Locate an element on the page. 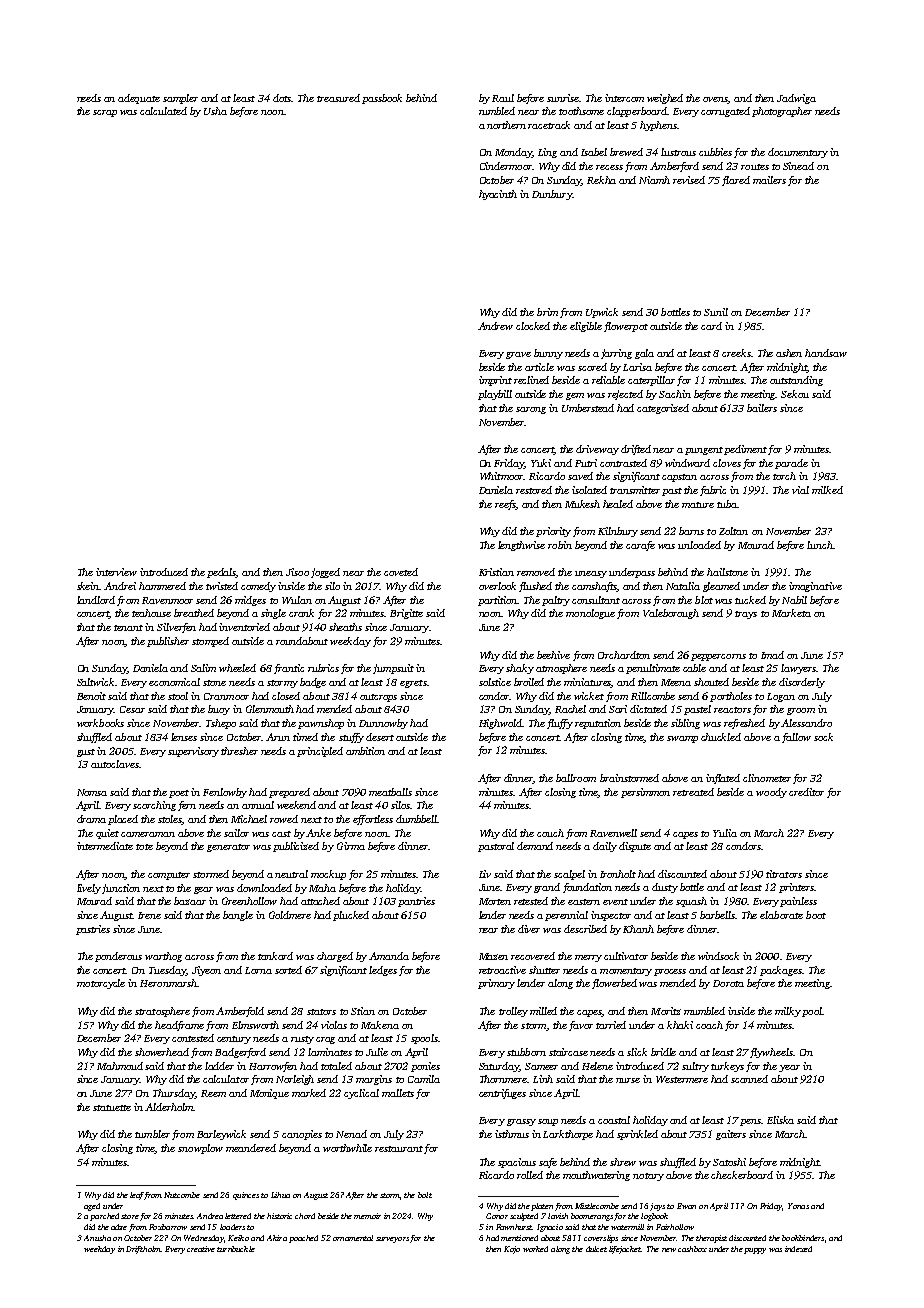  lively is located at coordinates (89, 889).
